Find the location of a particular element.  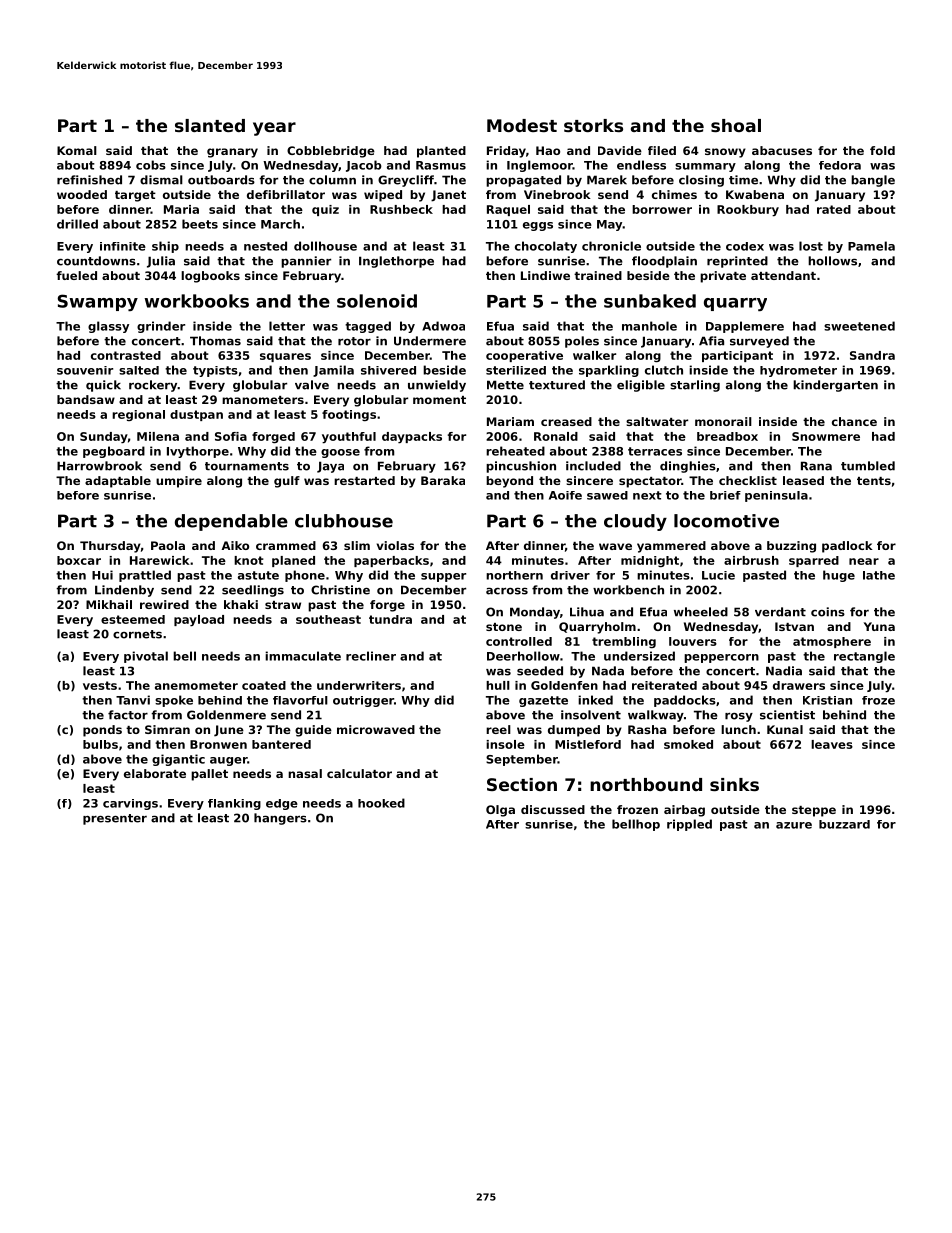

Lihua is located at coordinates (587, 612).
